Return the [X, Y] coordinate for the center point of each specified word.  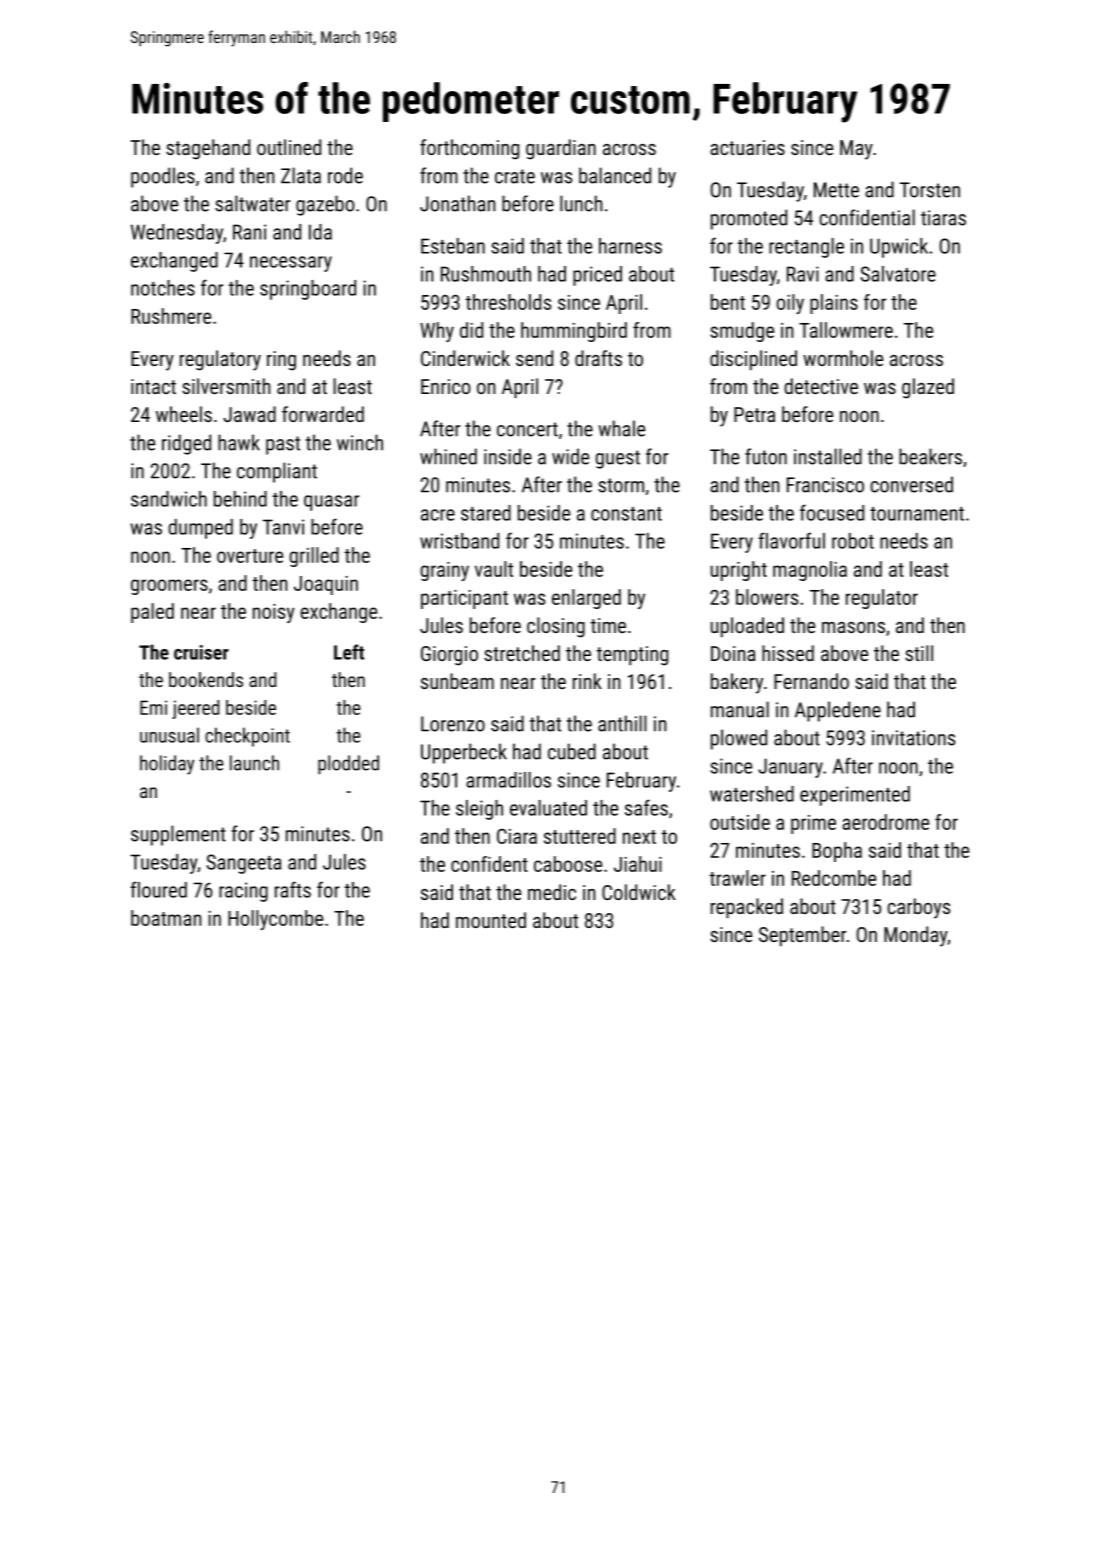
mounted [491, 920]
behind [240, 499]
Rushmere [171, 316]
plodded [348, 765]
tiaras [943, 218]
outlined [289, 147]
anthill [622, 723]
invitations [913, 738]
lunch [581, 203]
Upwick [899, 248]
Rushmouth [486, 274]
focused [832, 512]
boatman [166, 918]
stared [486, 513]
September [802, 936]
